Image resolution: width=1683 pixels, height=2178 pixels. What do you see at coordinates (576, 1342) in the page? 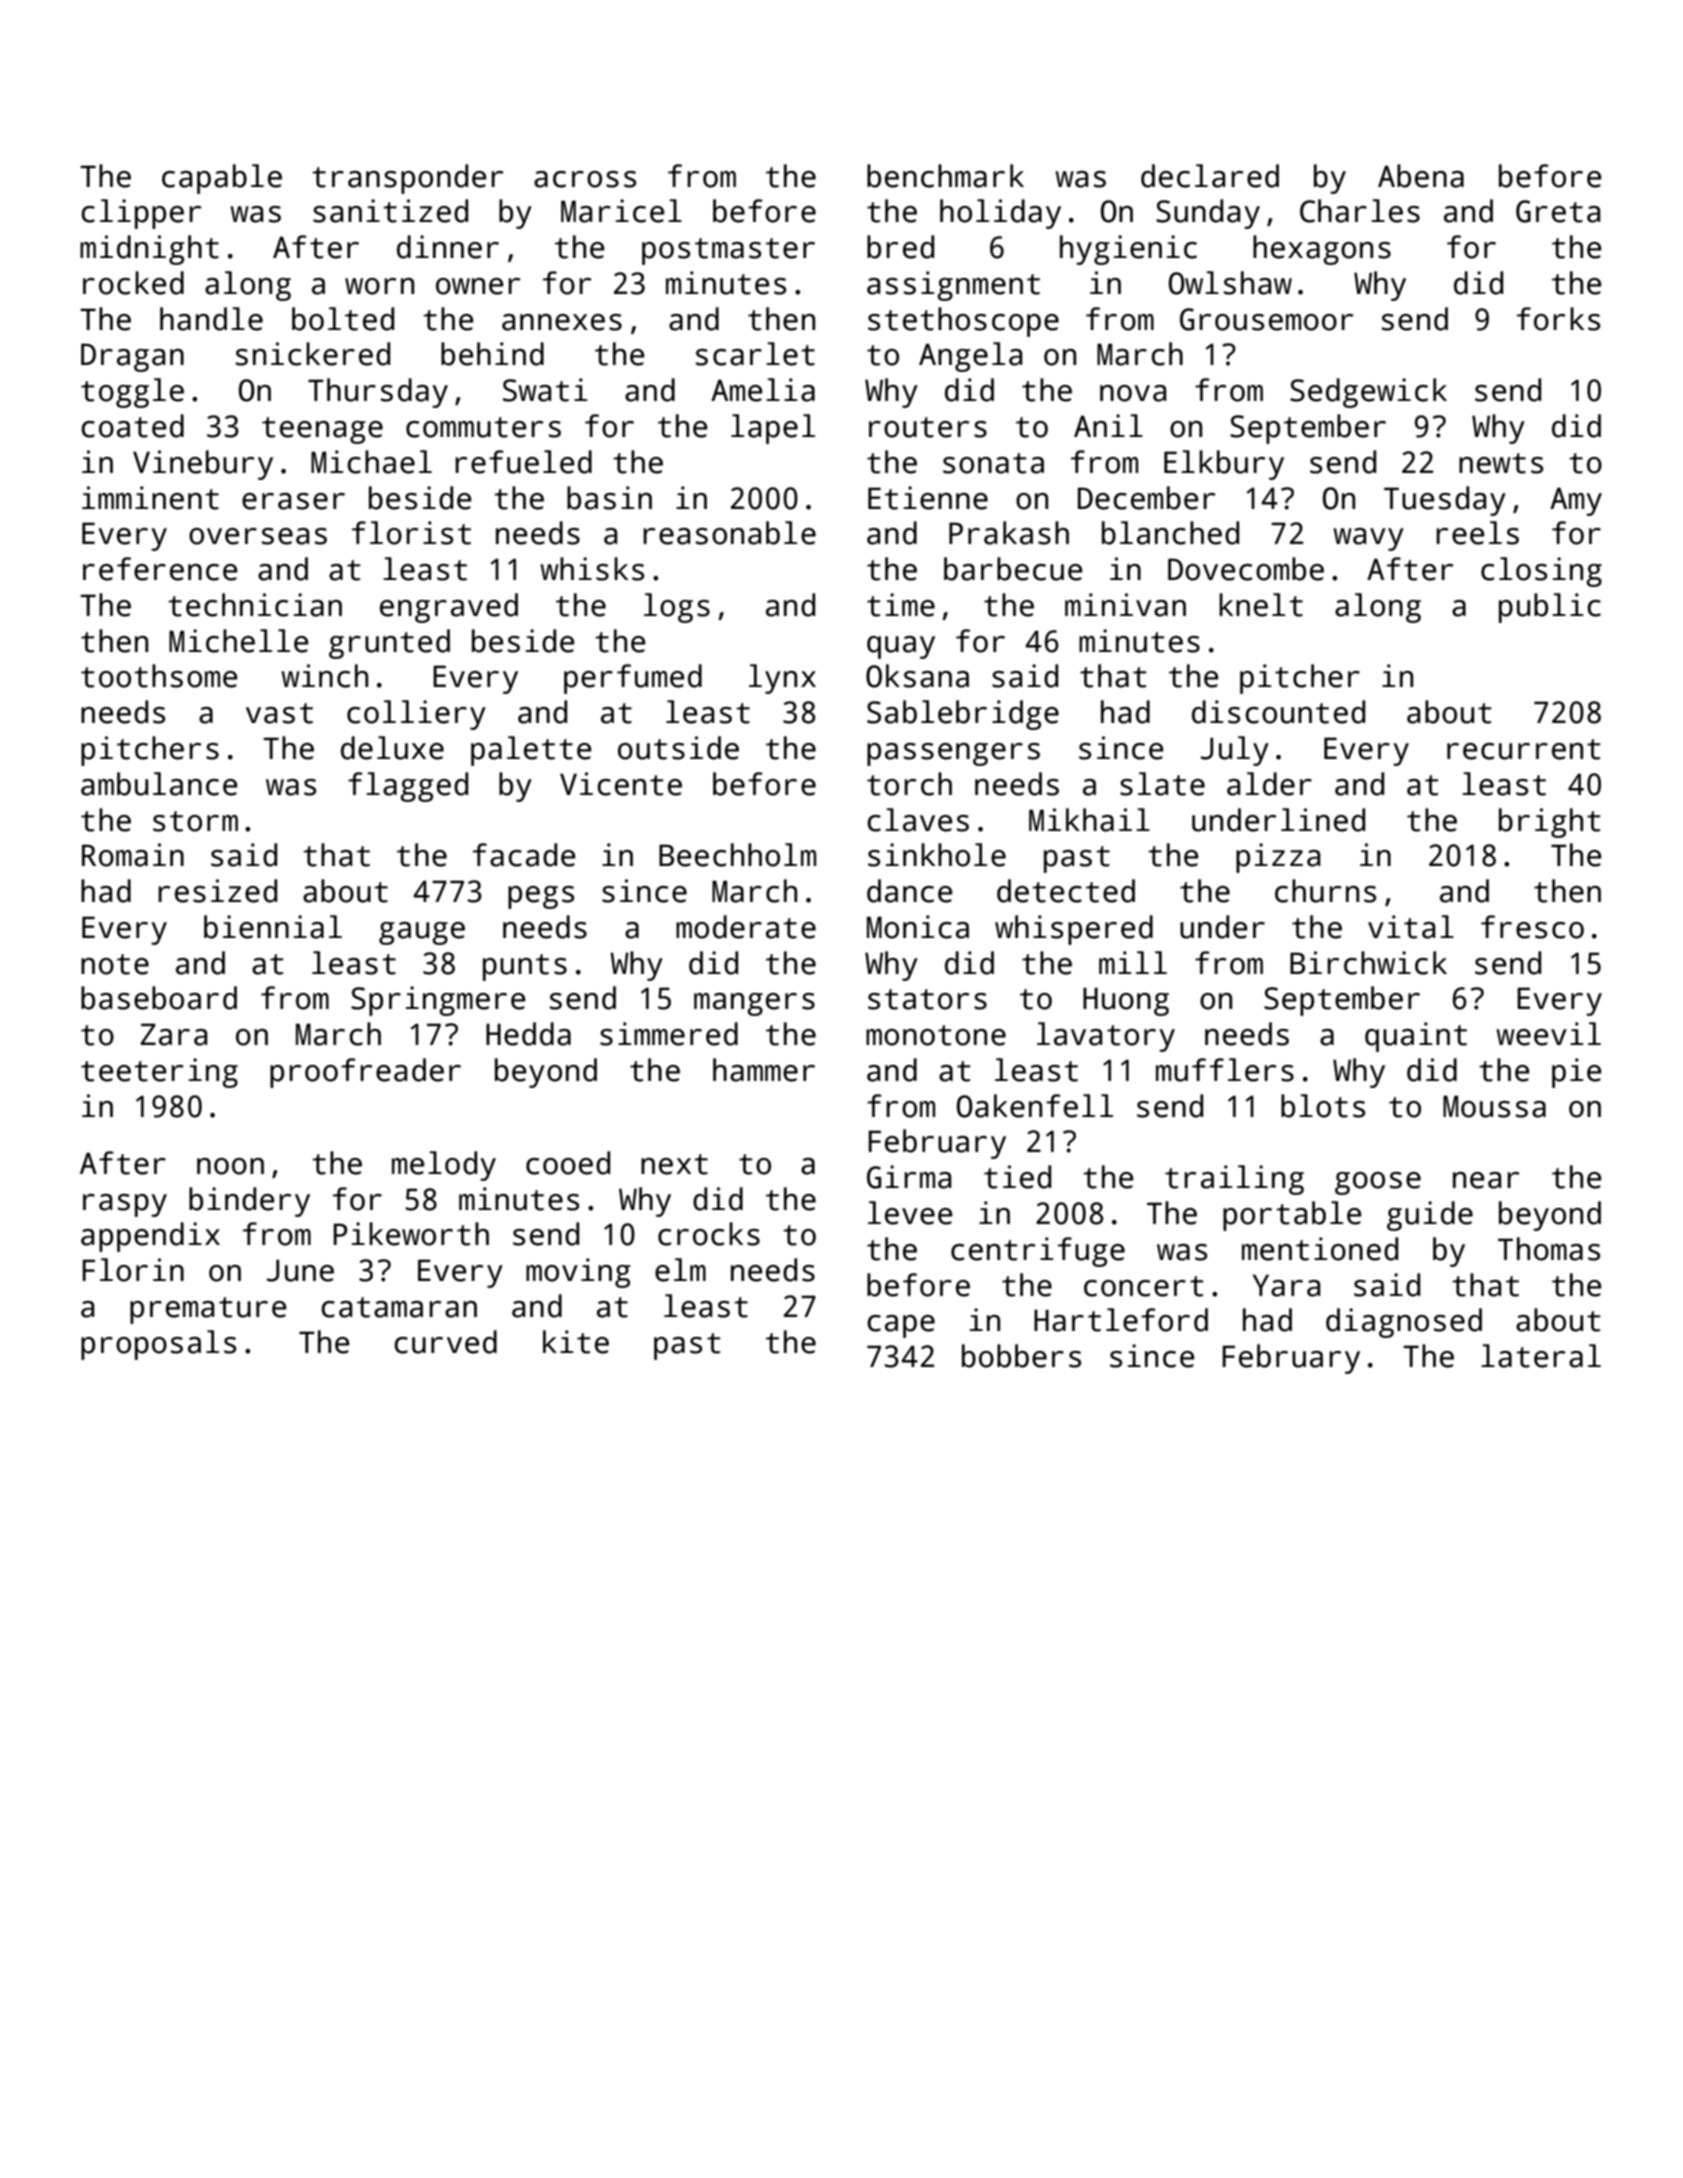
I see `kite` at bounding box center [576, 1342].
